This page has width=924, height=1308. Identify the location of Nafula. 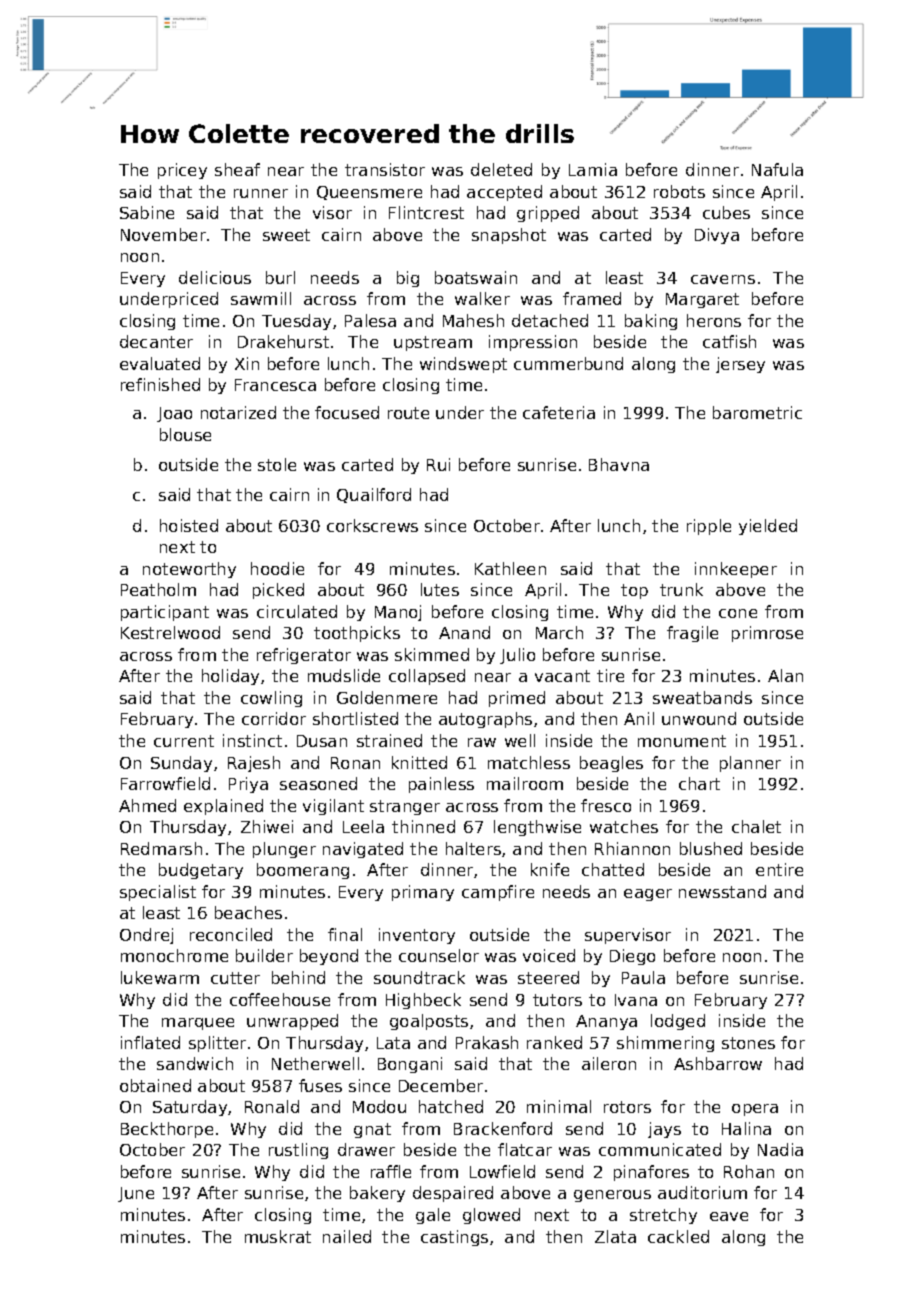
(777, 169).
